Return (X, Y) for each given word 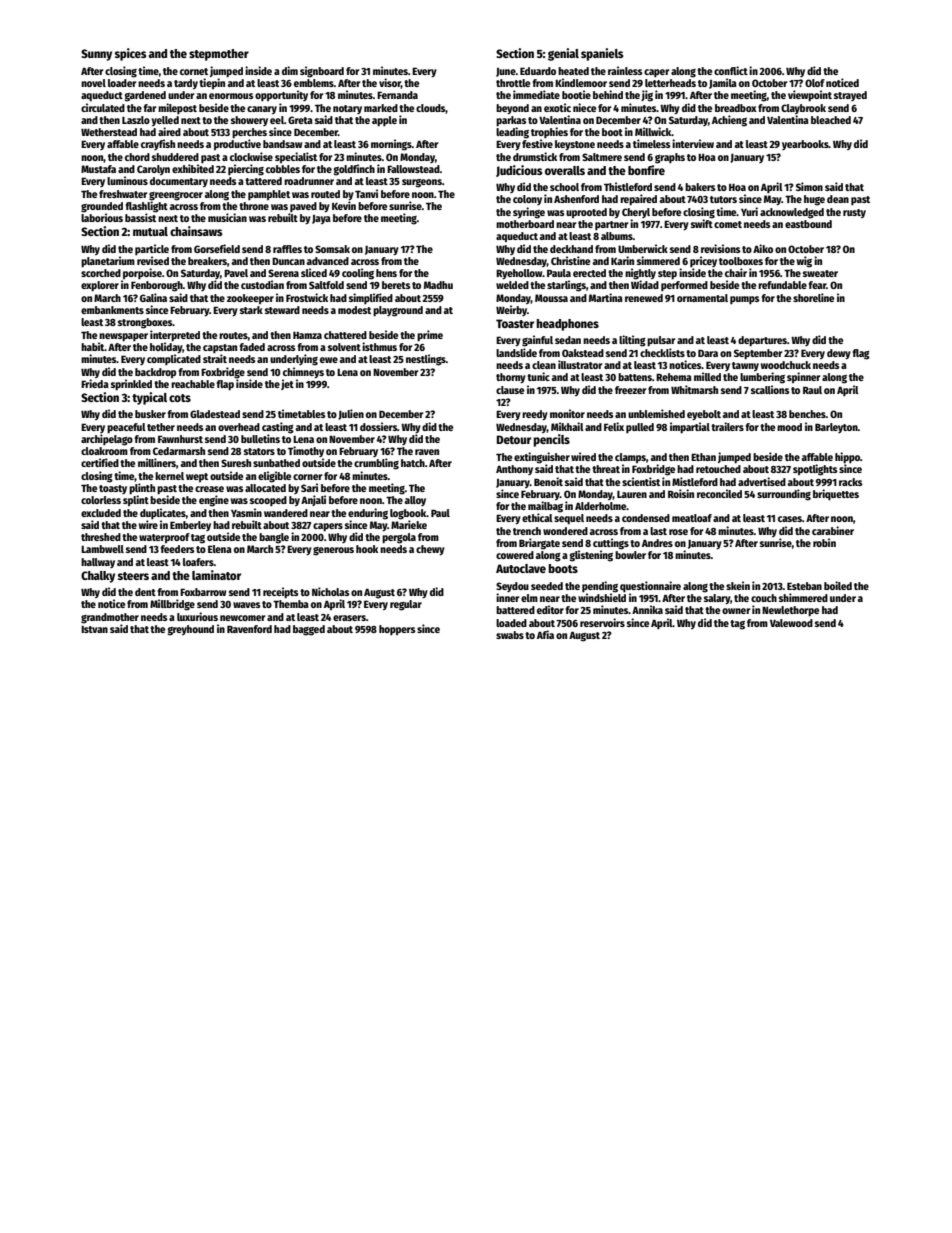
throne (254, 206)
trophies (549, 132)
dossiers (378, 426)
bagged (309, 630)
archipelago (107, 440)
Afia (545, 634)
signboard (322, 72)
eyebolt (704, 415)
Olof (815, 83)
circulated (103, 107)
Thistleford (628, 186)
